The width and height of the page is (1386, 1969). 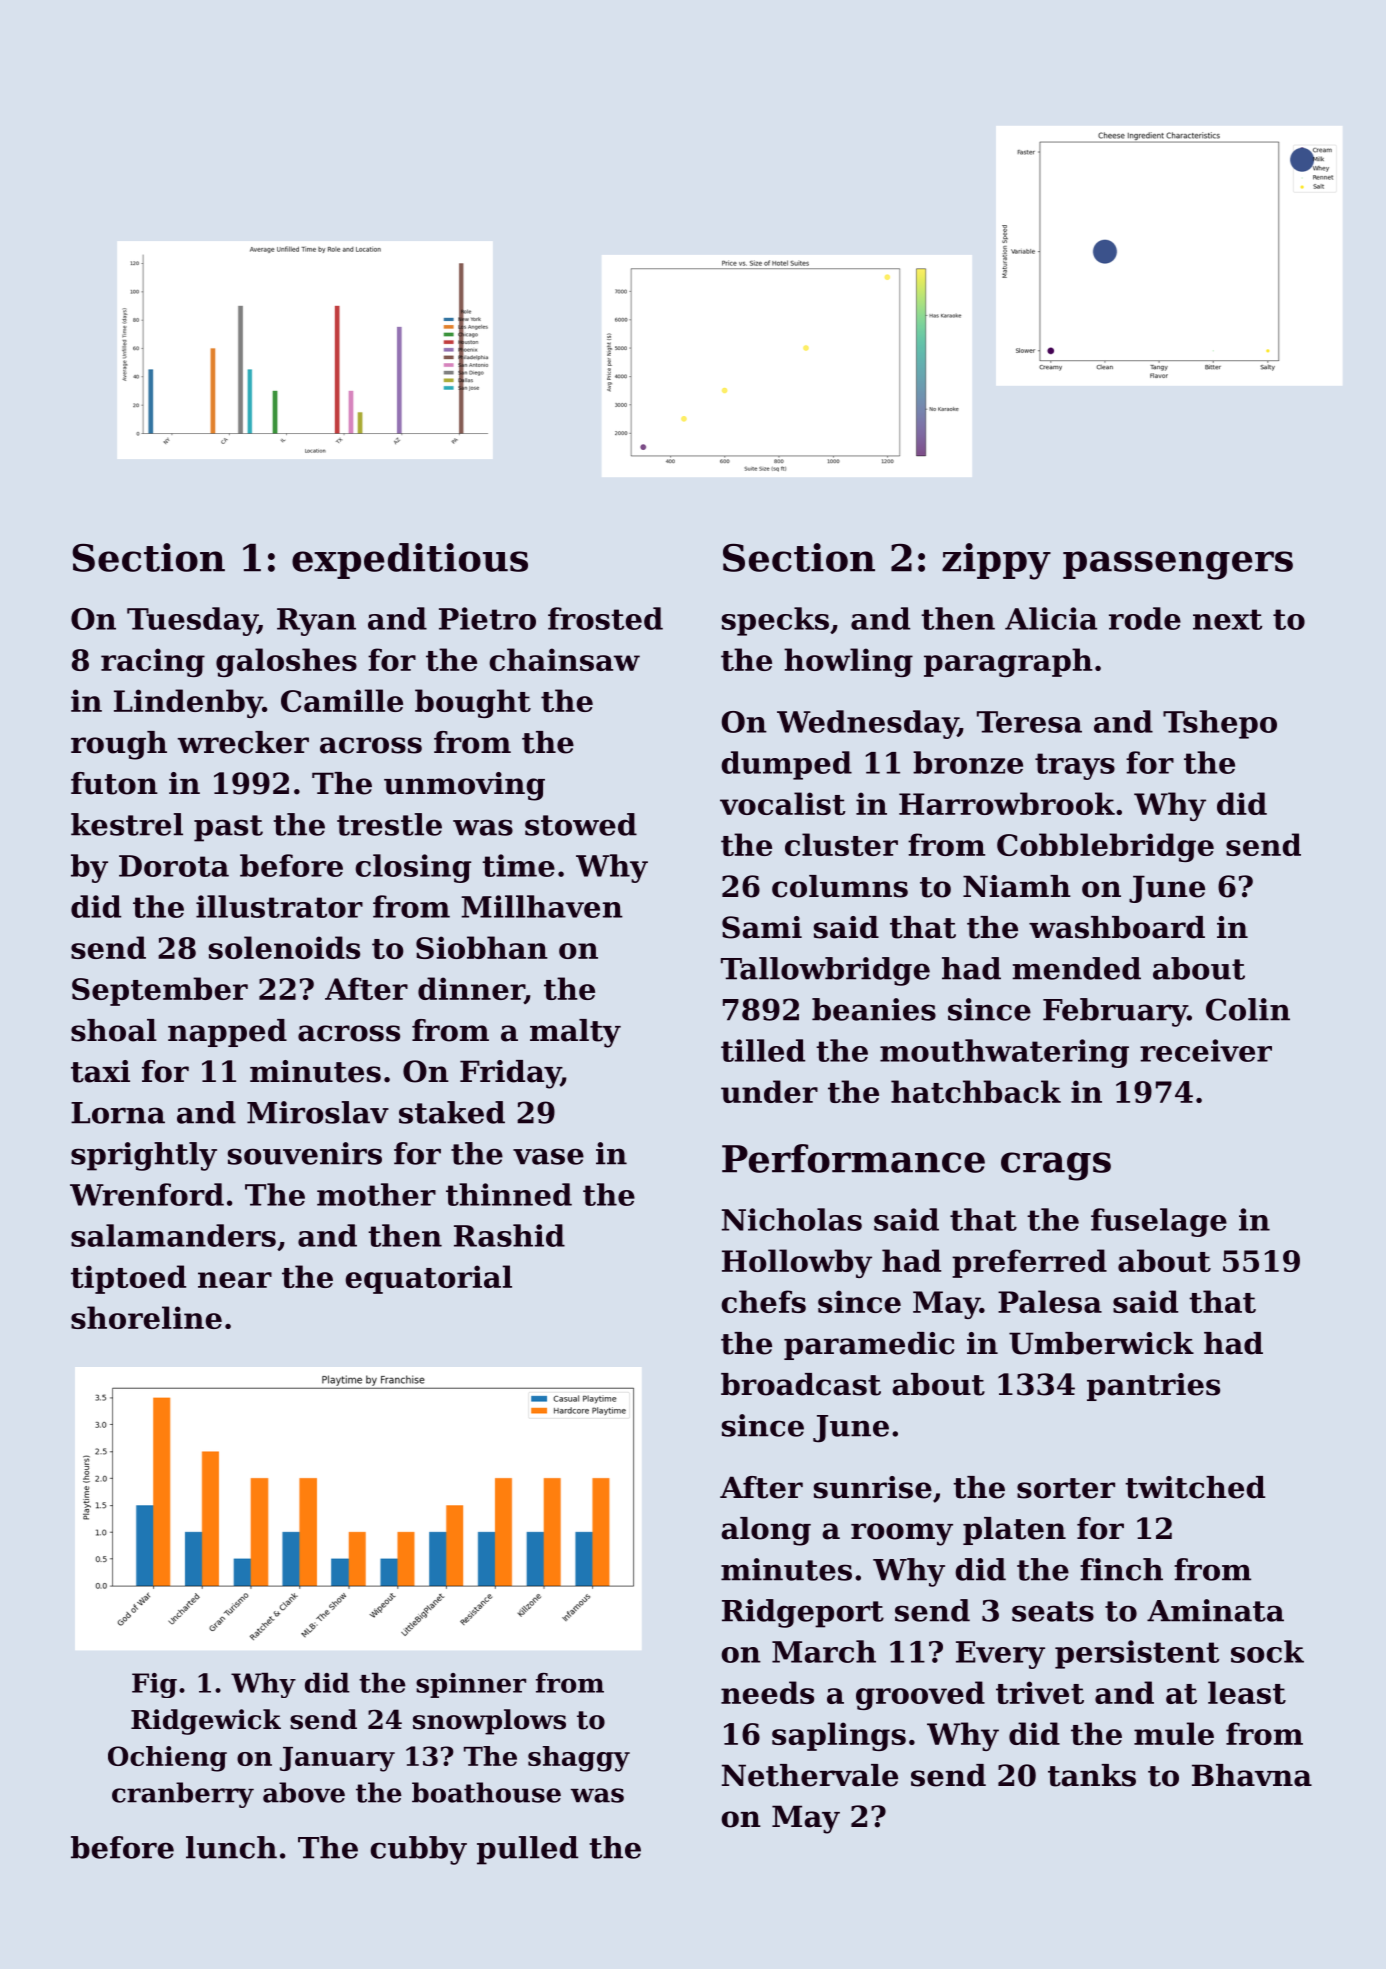 What do you see at coordinates (471, 1685) in the page?
I see `spinner` at bounding box center [471, 1685].
